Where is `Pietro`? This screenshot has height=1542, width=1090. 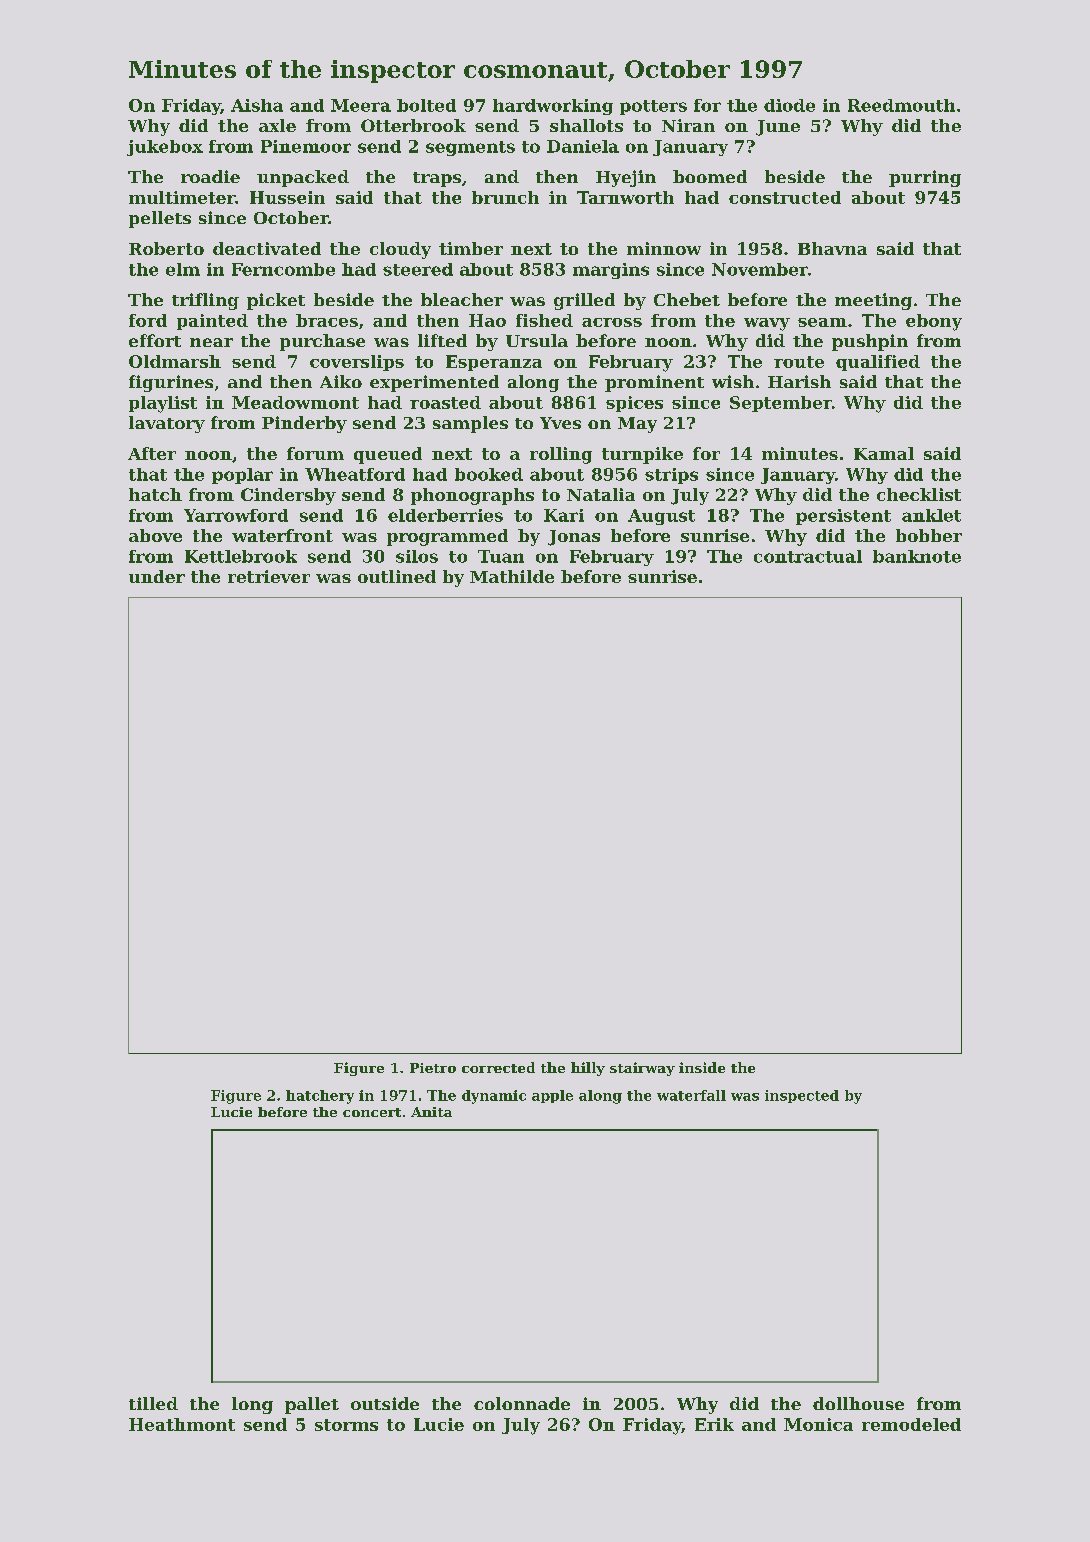
Pietro is located at coordinates (433, 1068).
